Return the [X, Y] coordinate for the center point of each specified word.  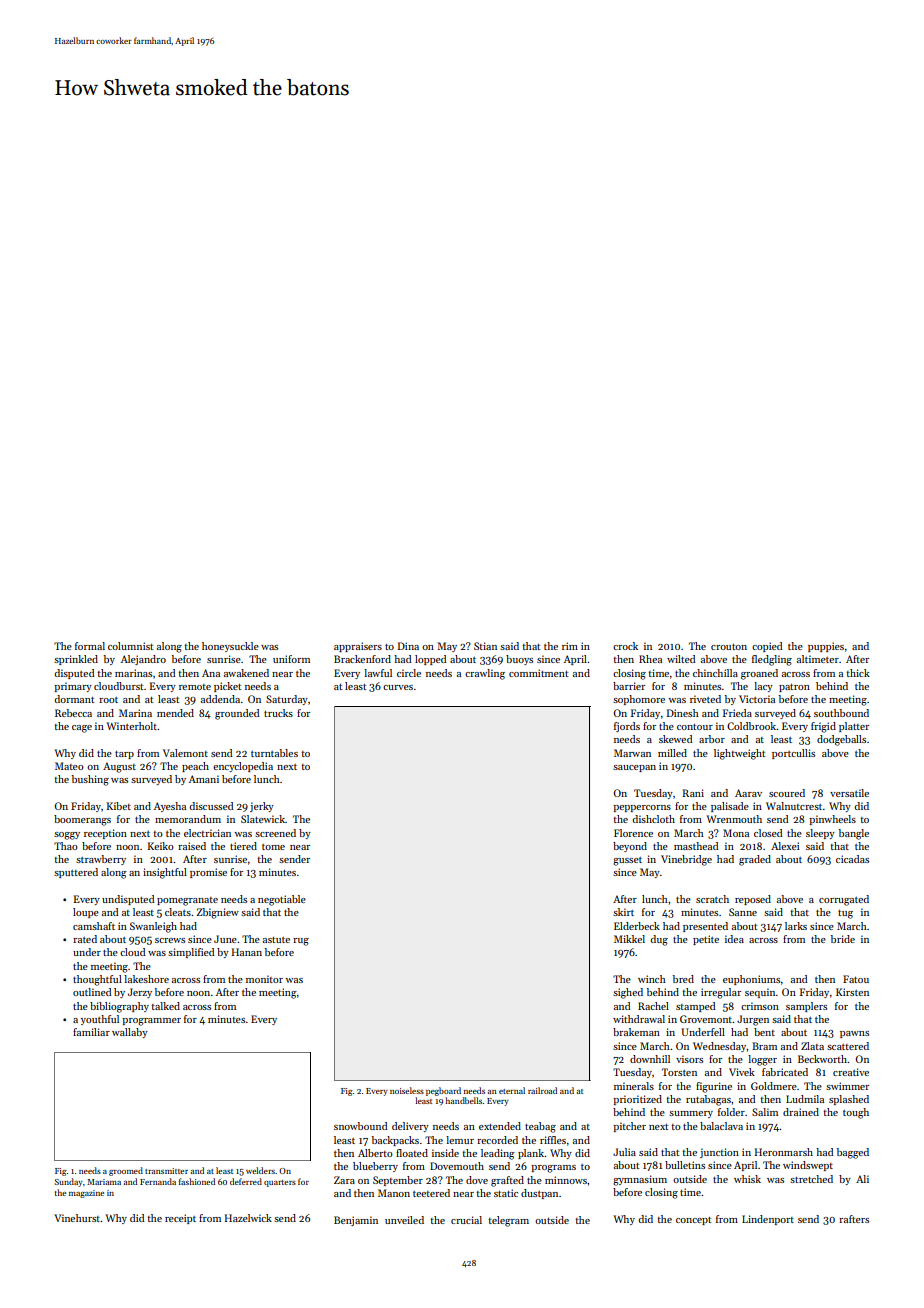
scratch [712, 899]
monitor [264, 979]
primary [73, 687]
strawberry [101, 860]
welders [260, 1170]
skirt [623, 912]
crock [625, 646]
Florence [633, 833]
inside [445, 1153]
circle [409, 673]
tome [273, 847]
